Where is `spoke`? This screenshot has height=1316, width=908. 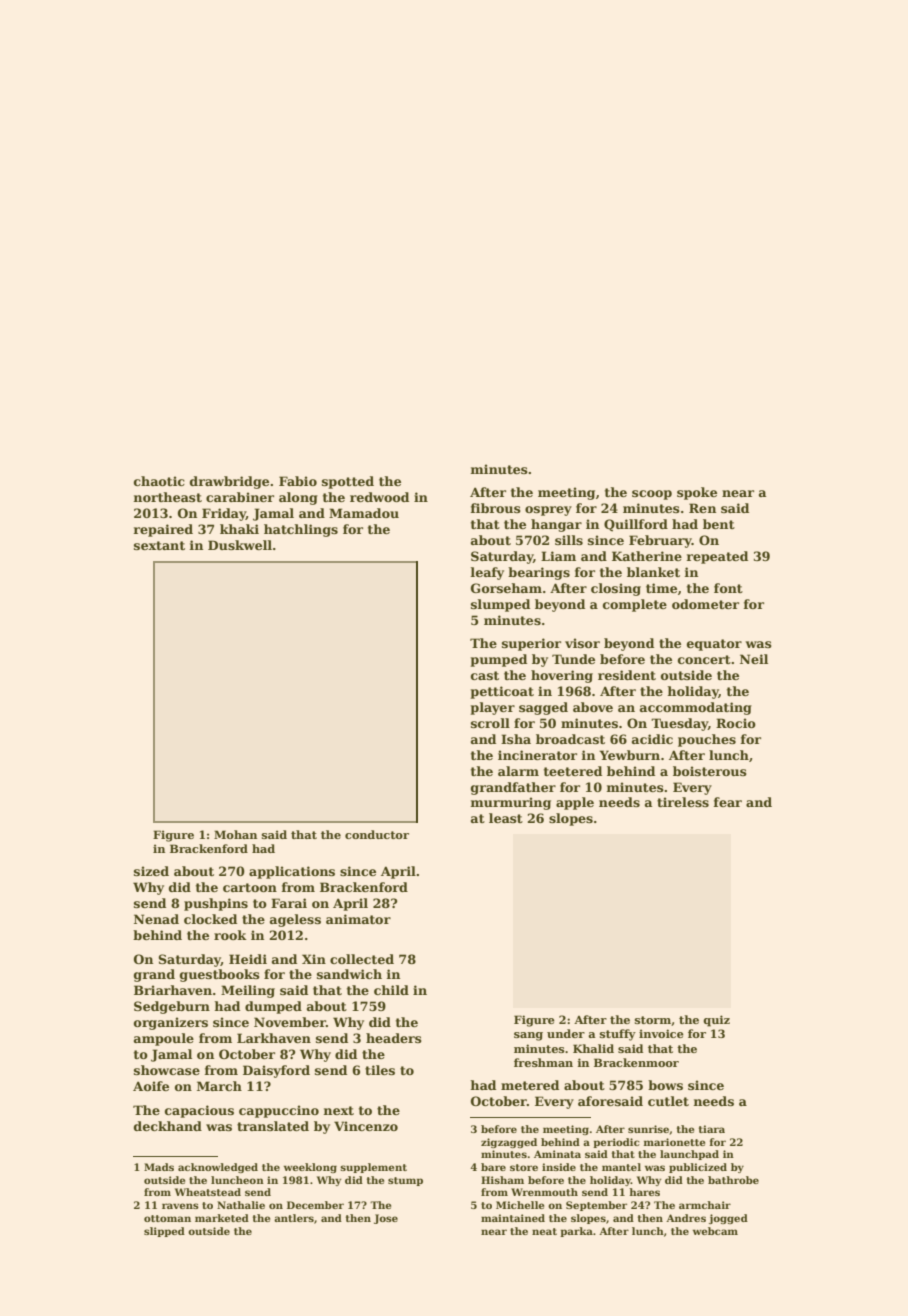 spoke is located at coordinates (697, 493).
